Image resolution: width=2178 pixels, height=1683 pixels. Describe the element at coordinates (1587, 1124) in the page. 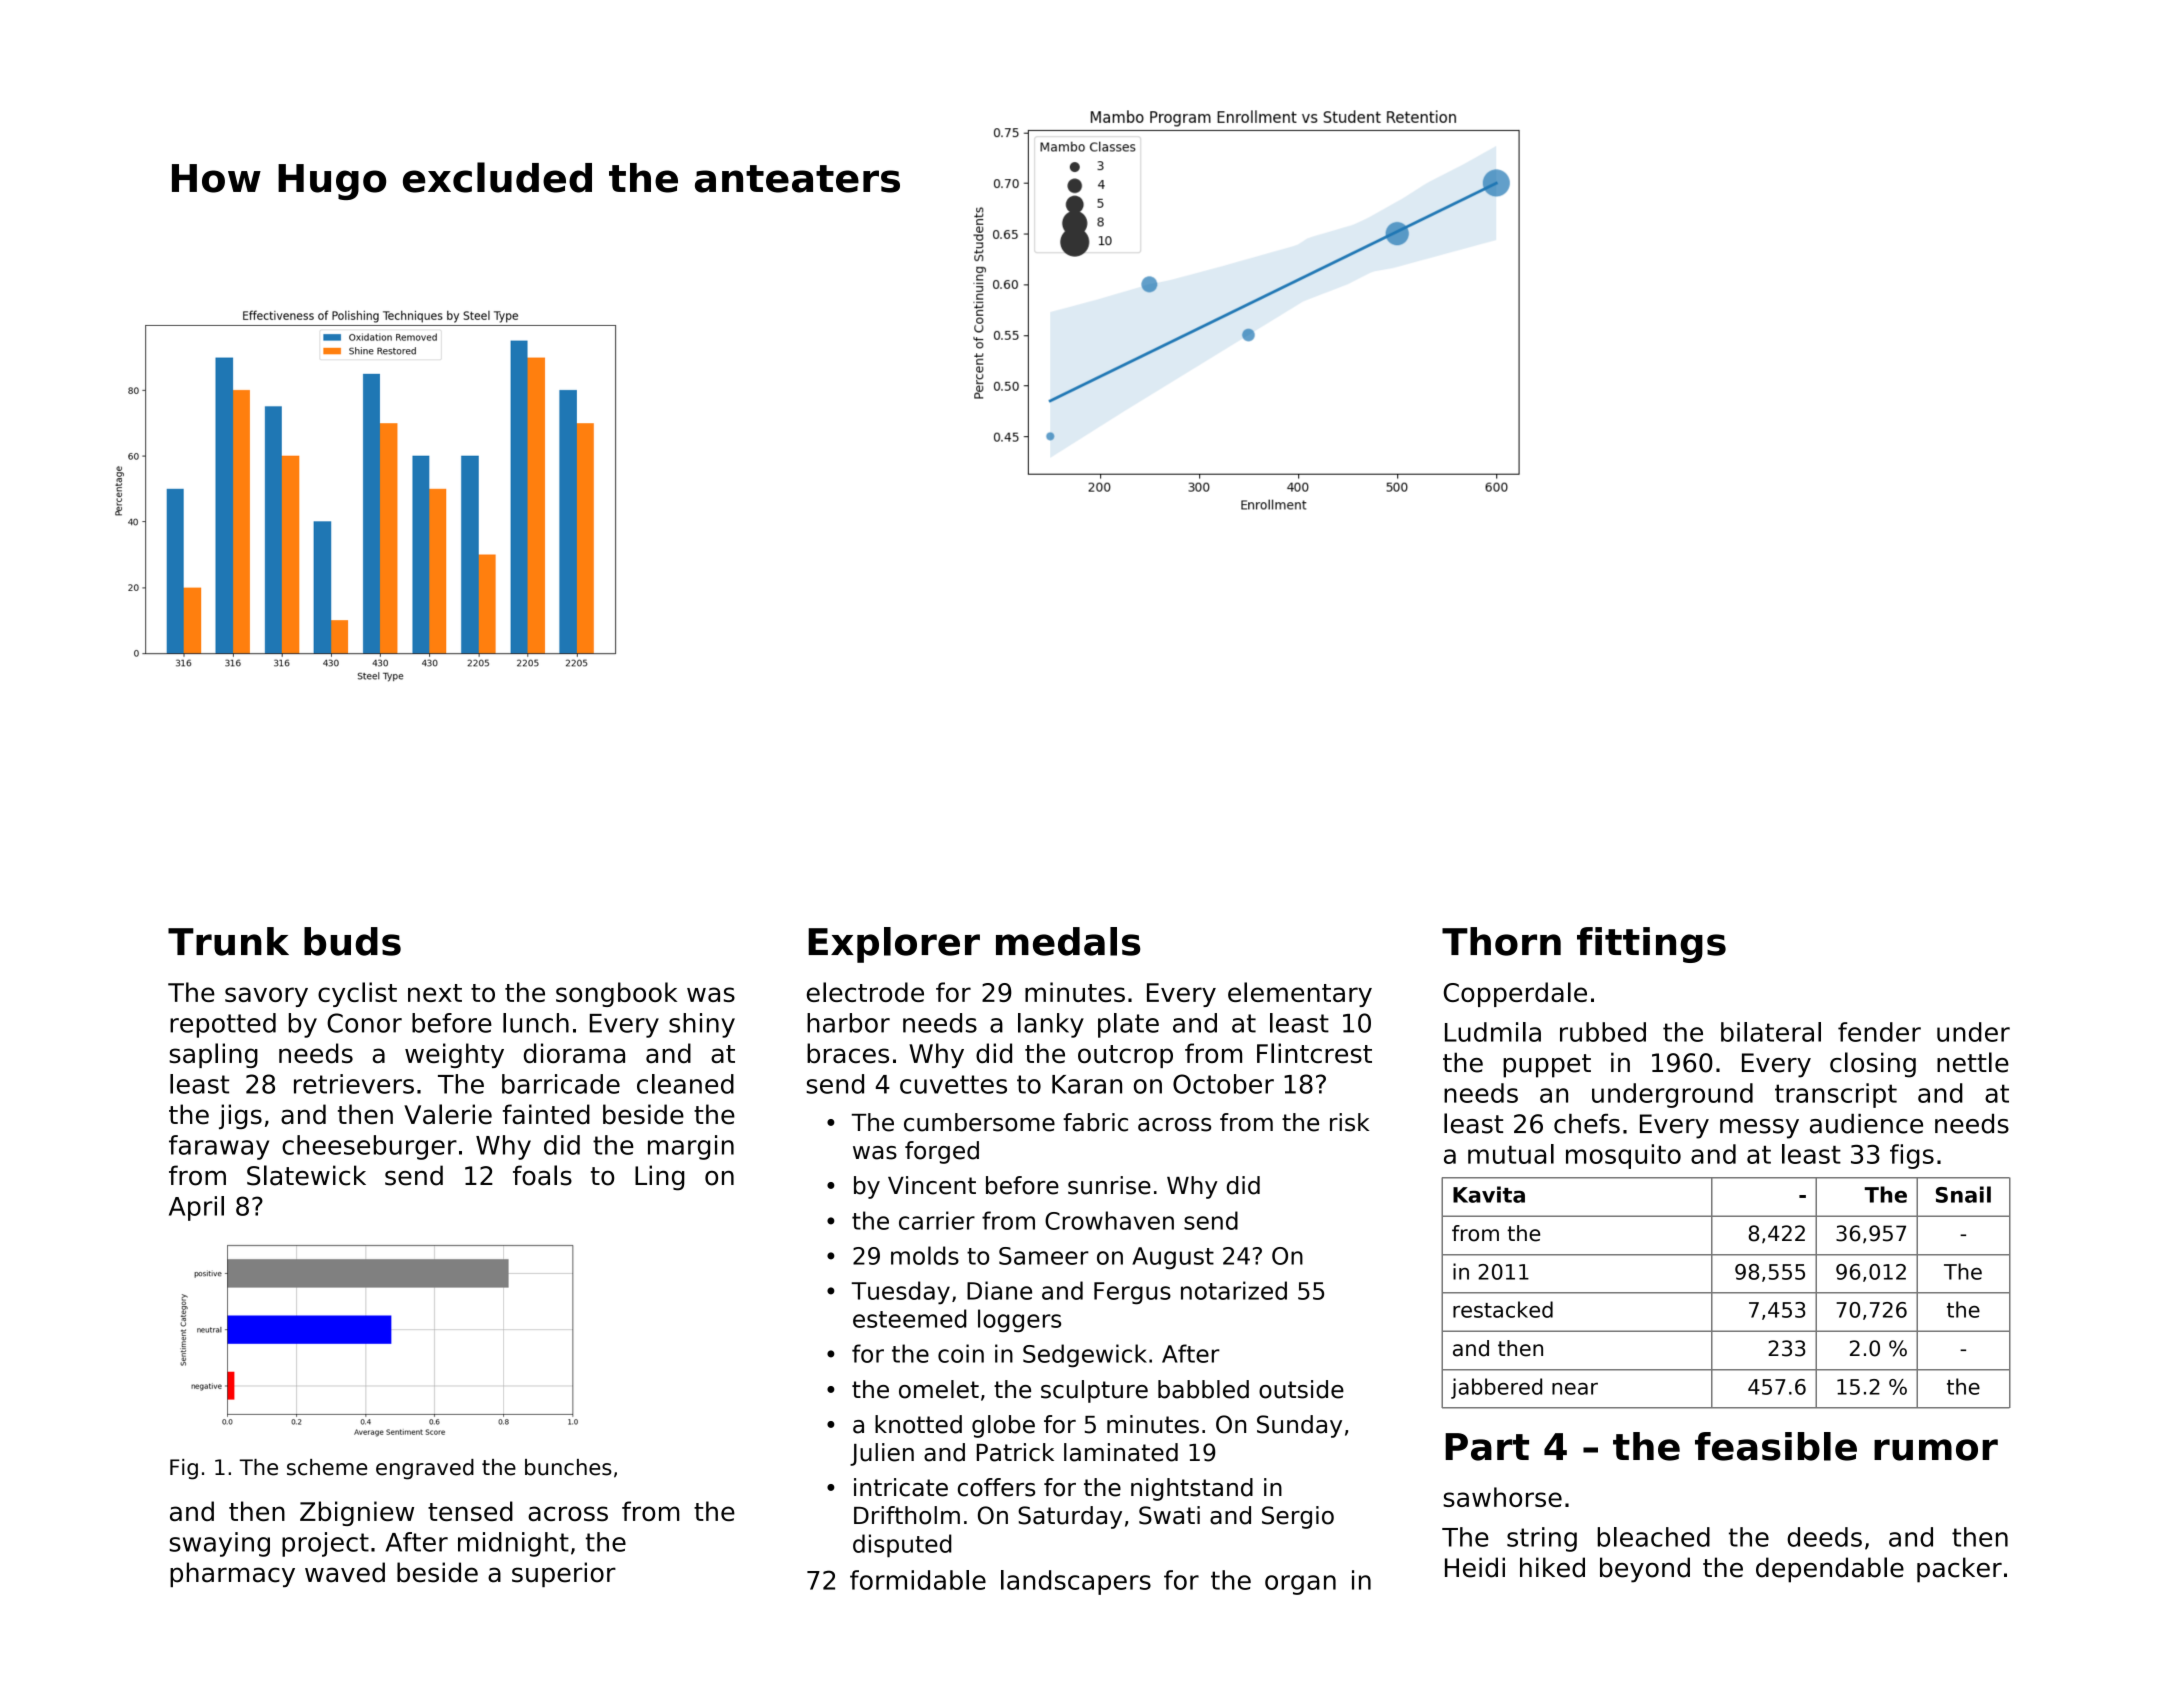

I see `chefs` at that location.
